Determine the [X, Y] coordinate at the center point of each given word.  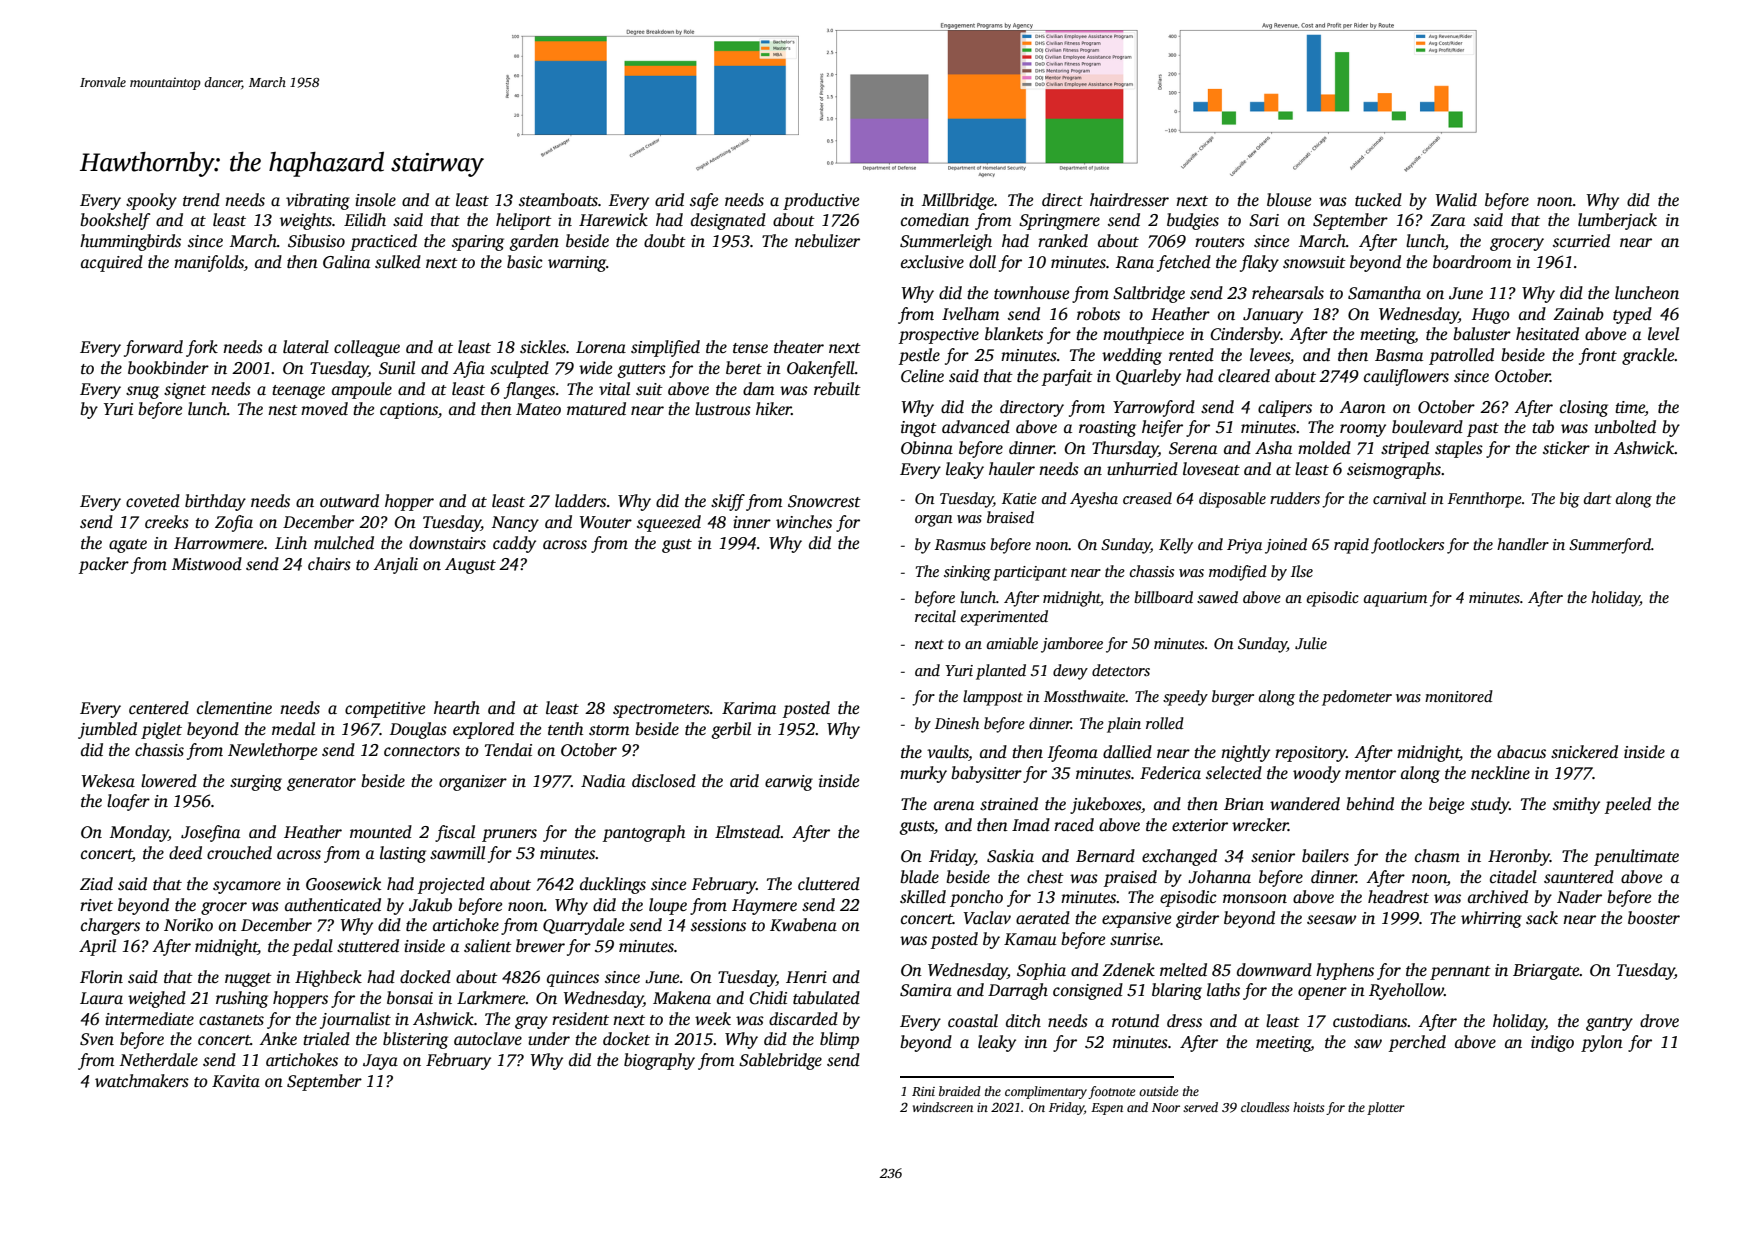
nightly [1245, 753]
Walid [1456, 200]
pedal [312, 947]
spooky [151, 201]
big [1570, 500]
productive [821, 201]
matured [596, 409]
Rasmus [960, 545]
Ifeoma [1073, 753]
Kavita [236, 1081]
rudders [1295, 498]
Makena [682, 997]
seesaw [1331, 920]
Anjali [395, 565]
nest [283, 410]
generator [321, 784]
